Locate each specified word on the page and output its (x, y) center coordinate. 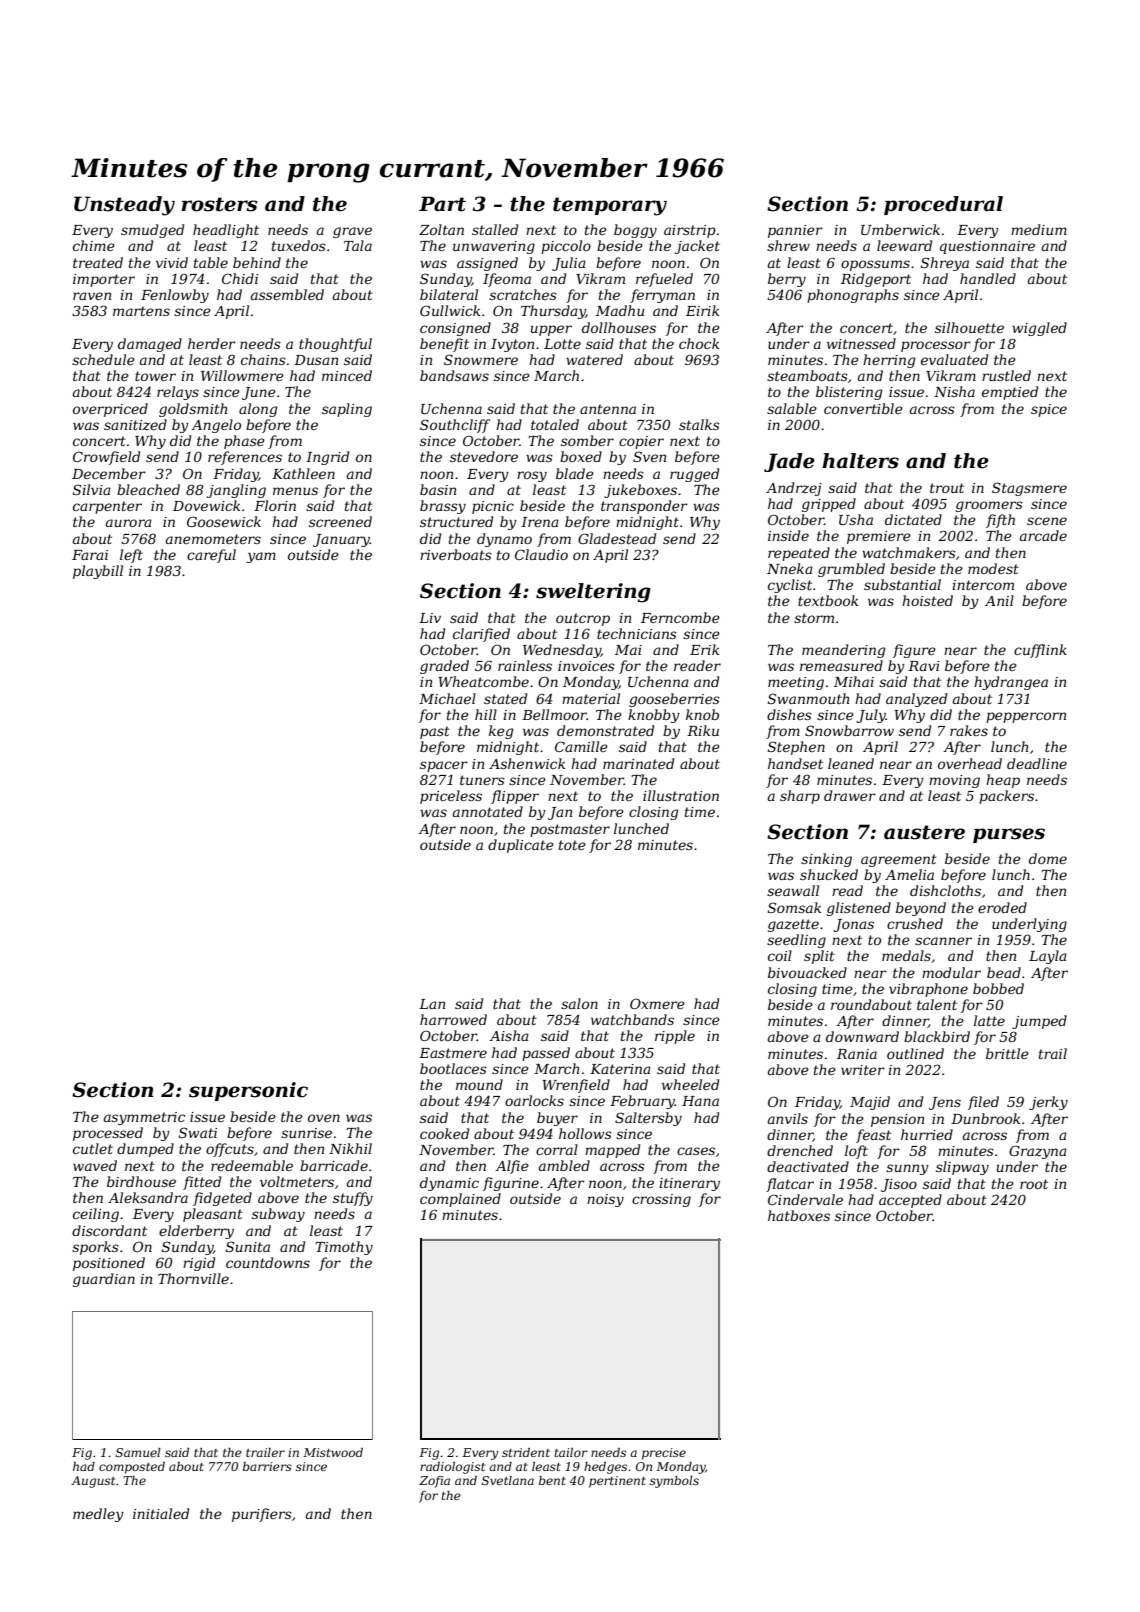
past (435, 732)
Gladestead (617, 538)
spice (1049, 410)
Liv (430, 618)
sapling (347, 410)
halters (860, 461)
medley (98, 1515)
